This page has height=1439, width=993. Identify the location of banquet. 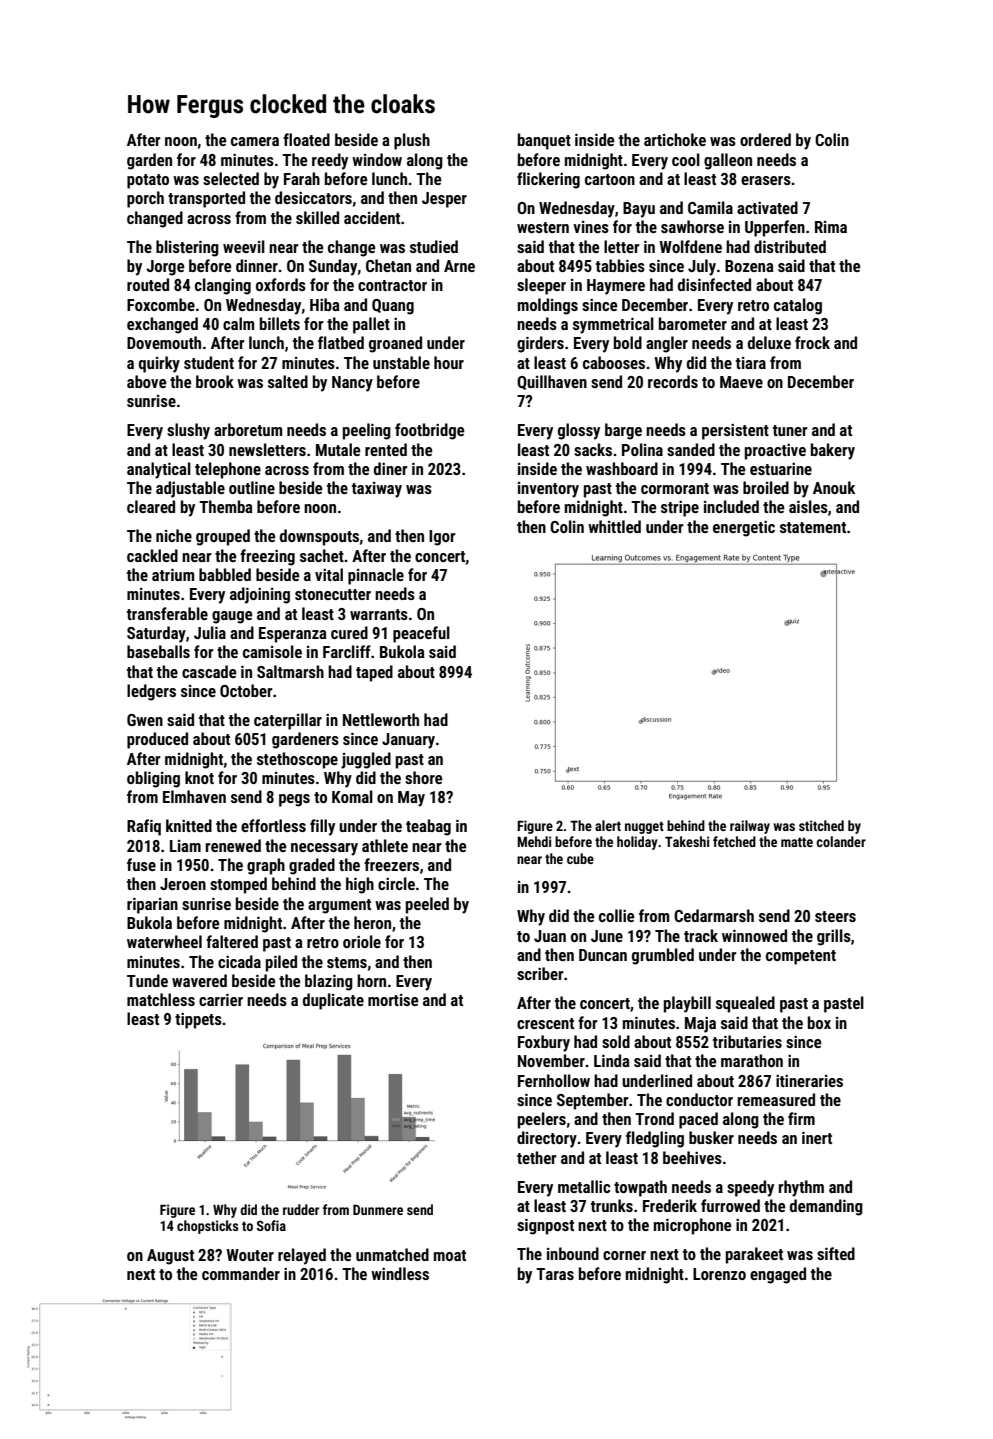
(544, 141).
